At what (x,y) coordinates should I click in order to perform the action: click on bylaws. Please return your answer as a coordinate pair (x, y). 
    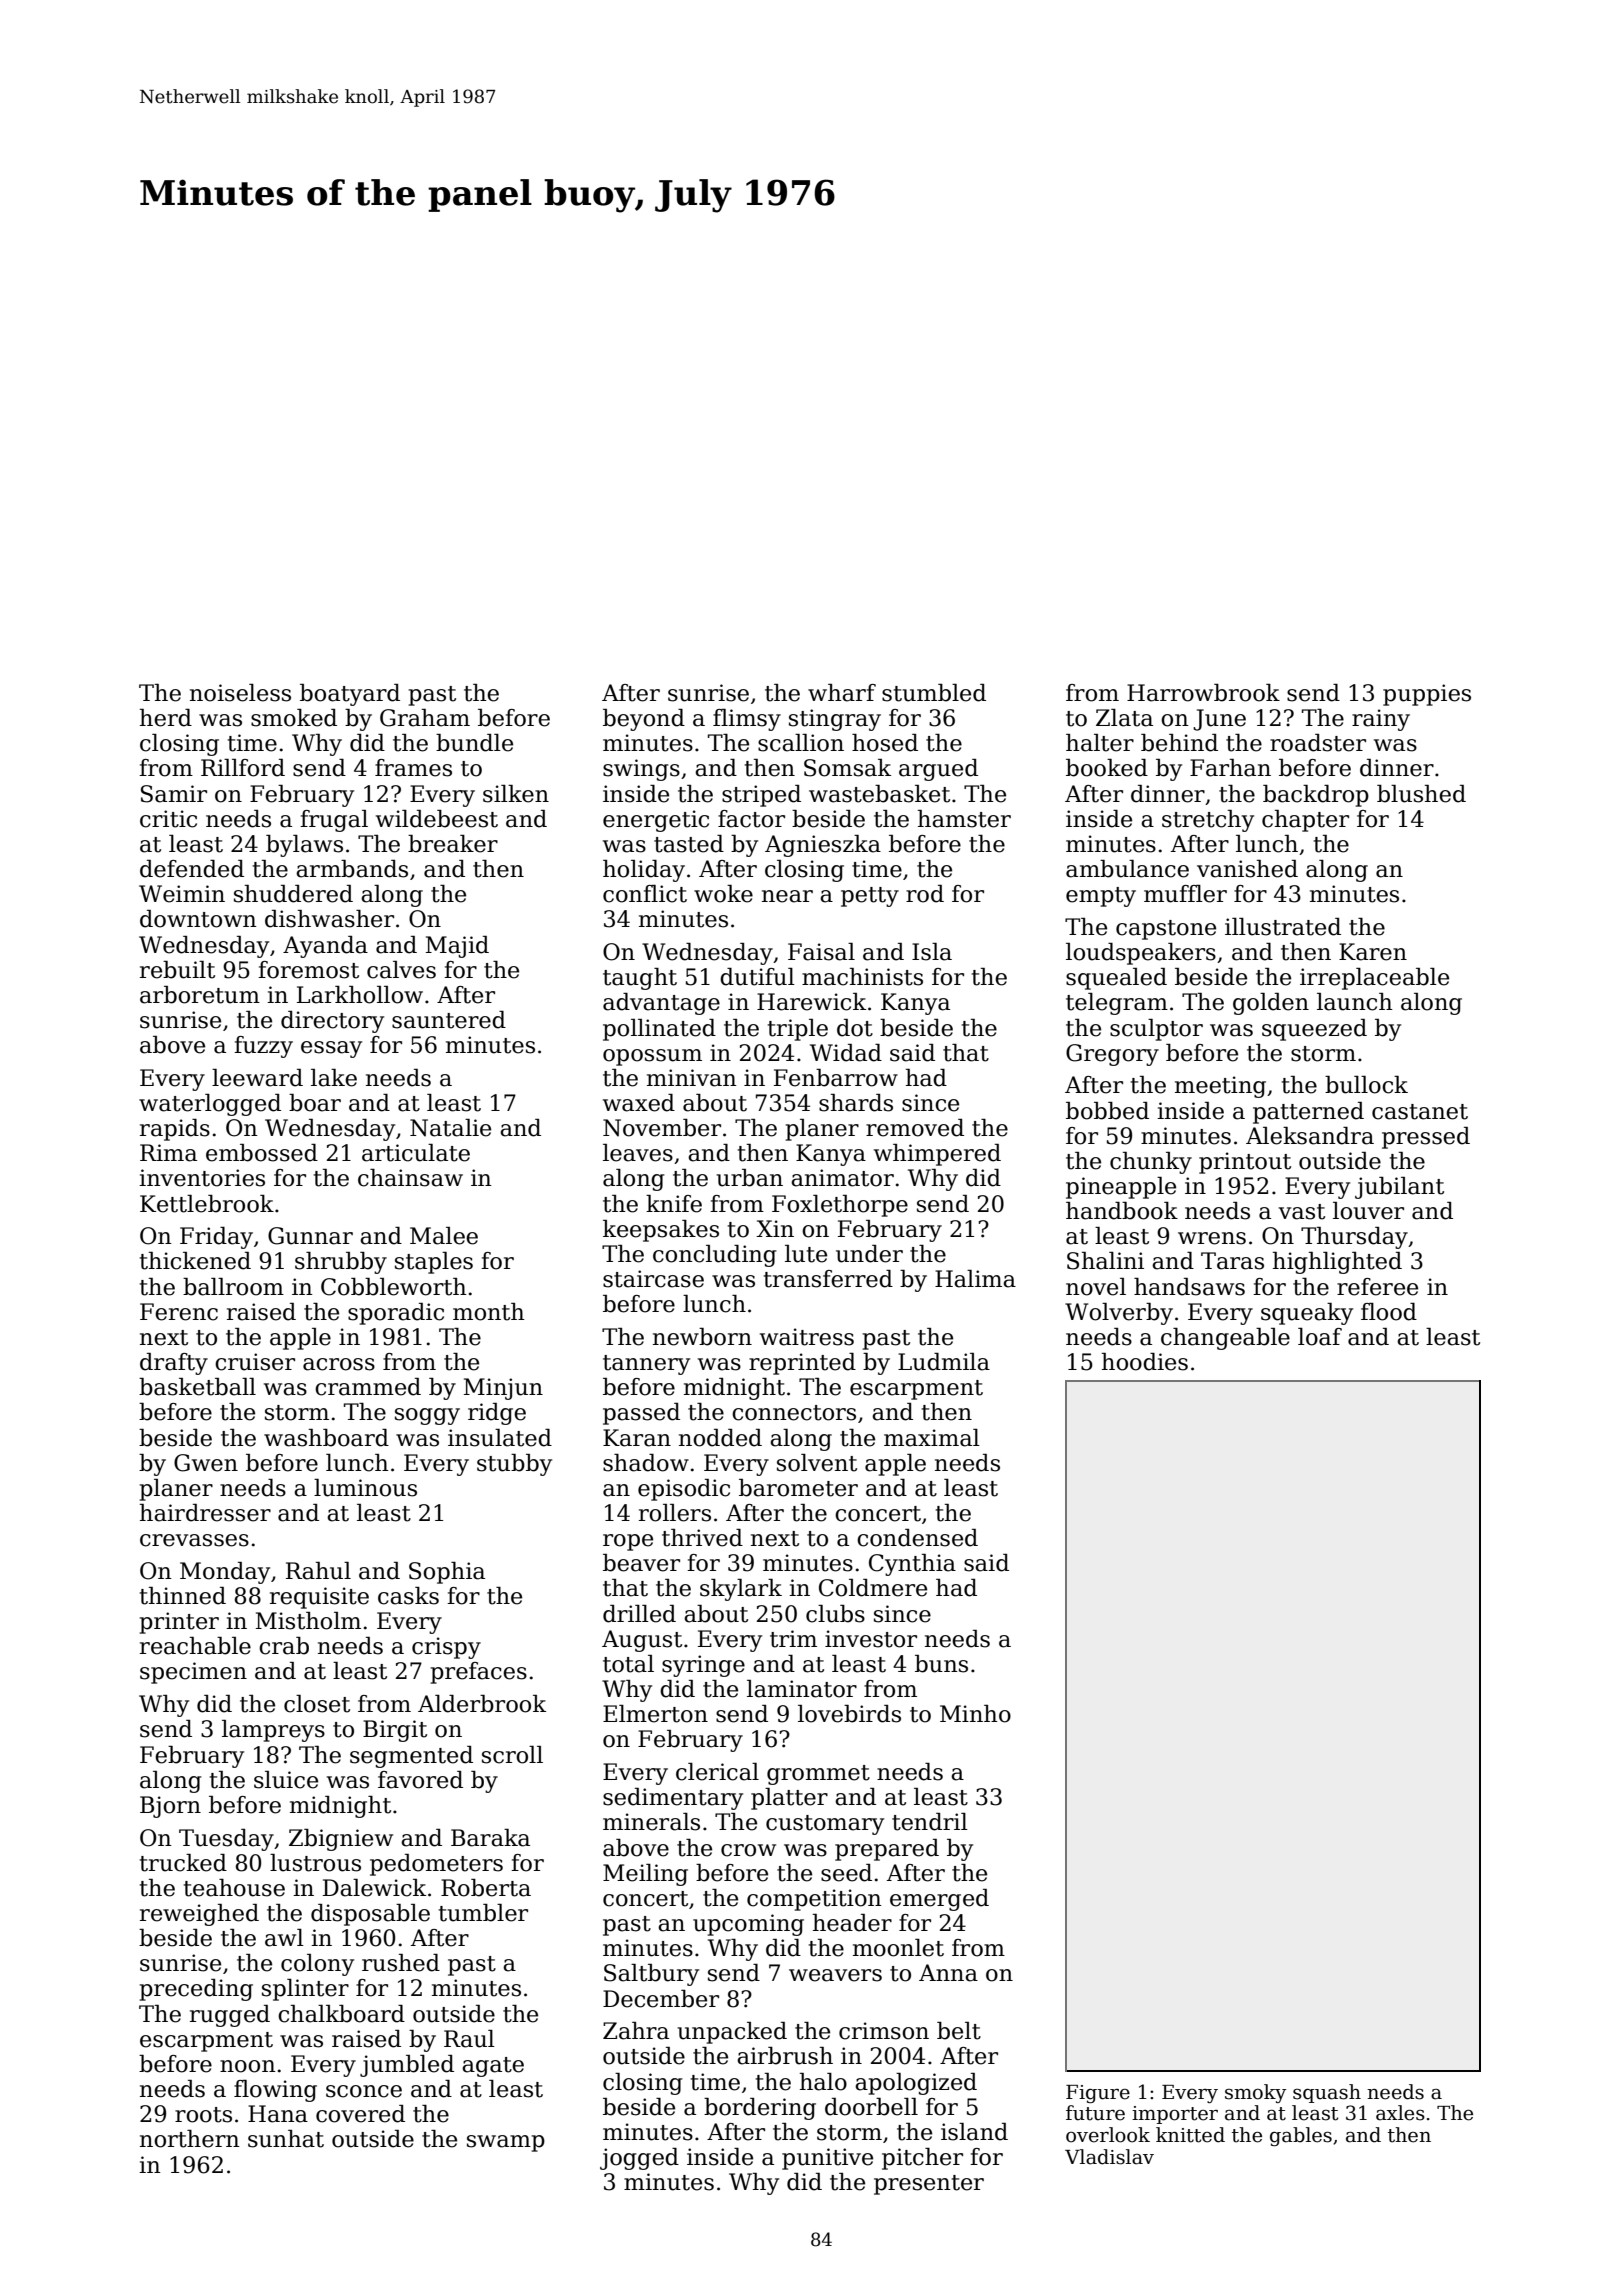
    Looking at the image, I should click on (304, 846).
